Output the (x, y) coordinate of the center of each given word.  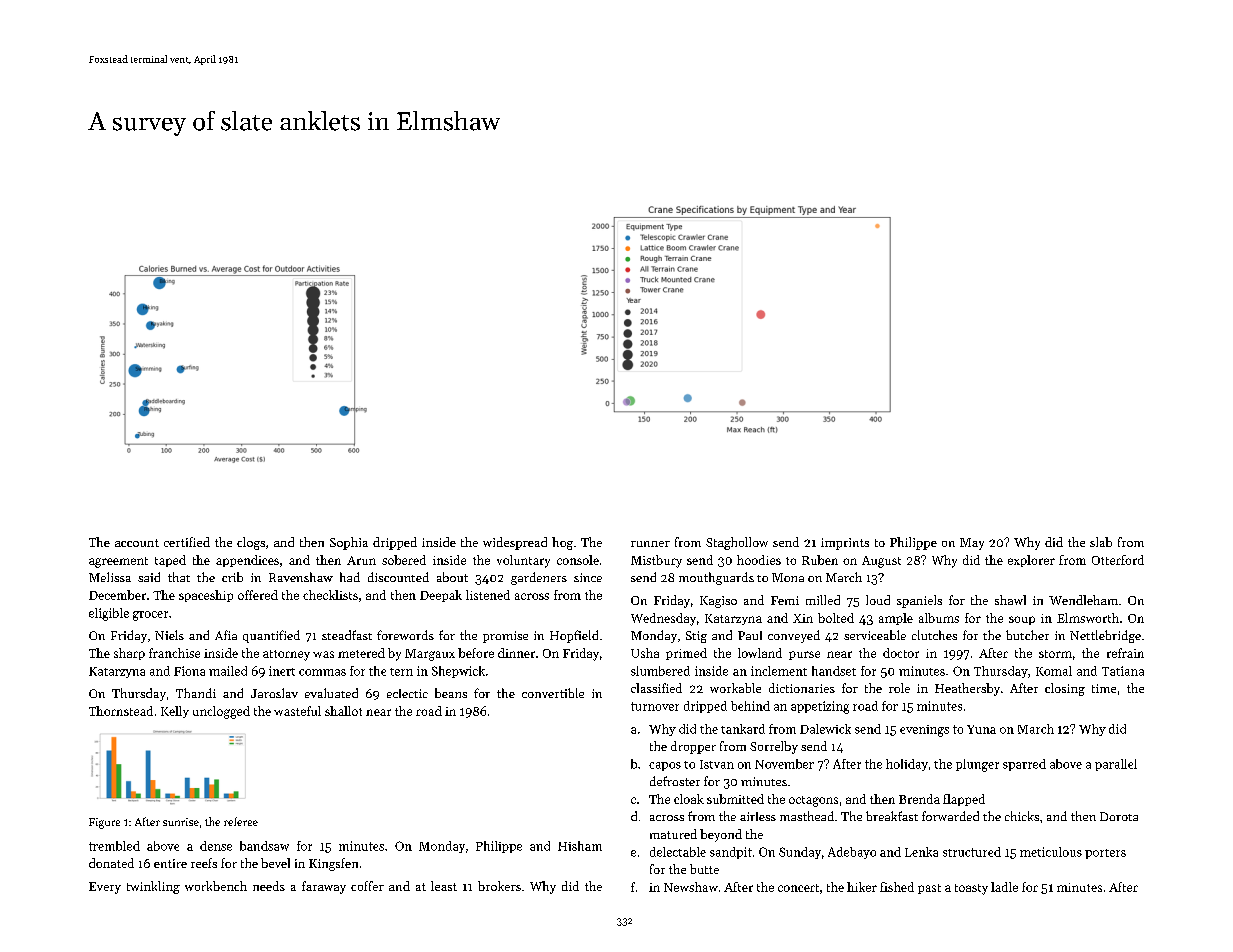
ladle (1004, 887)
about (452, 577)
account (137, 543)
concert (798, 888)
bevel (275, 863)
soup (1022, 620)
